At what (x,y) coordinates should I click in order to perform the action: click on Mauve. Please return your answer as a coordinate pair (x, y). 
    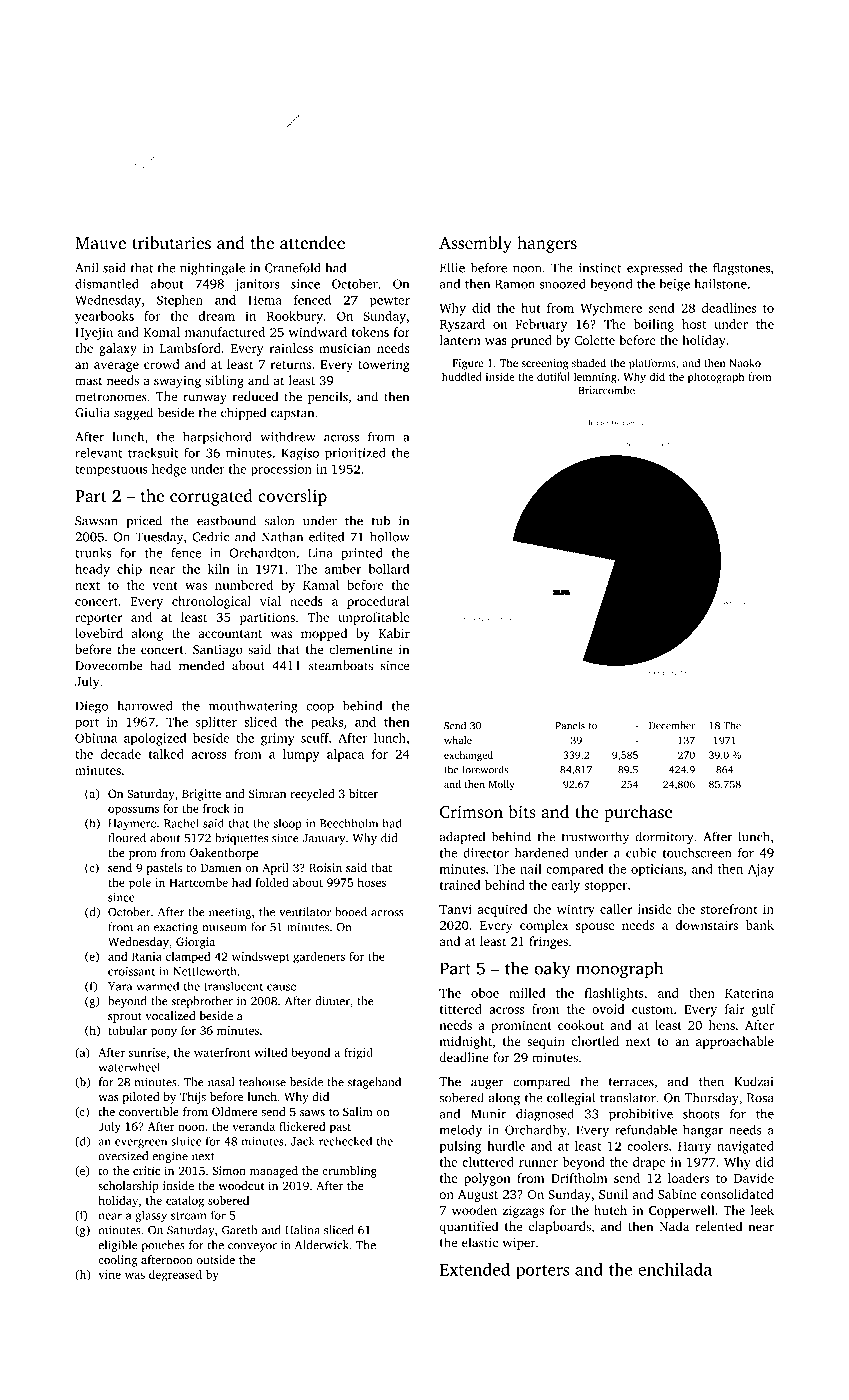
    Looking at the image, I should click on (100, 243).
